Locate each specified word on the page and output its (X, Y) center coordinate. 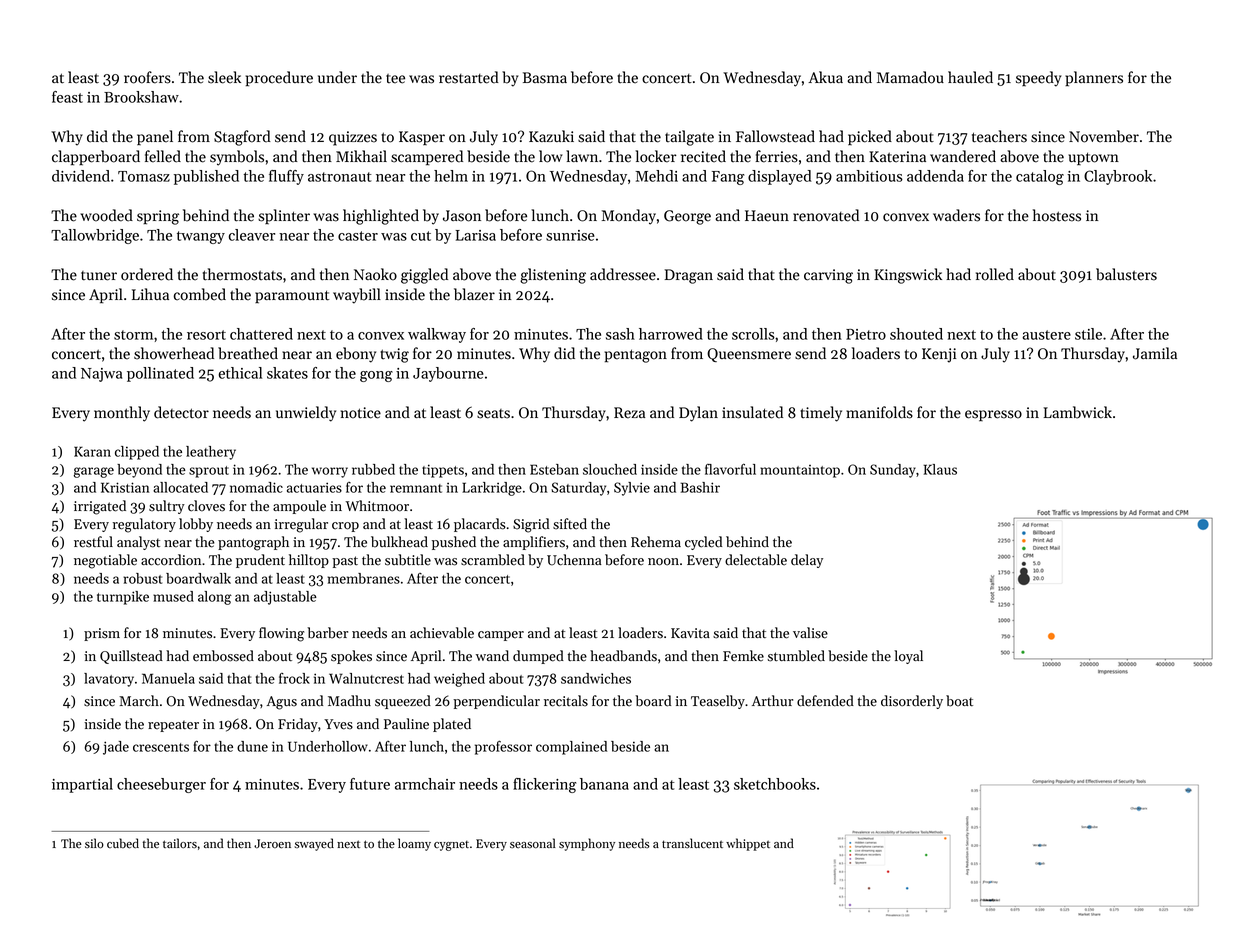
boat (959, 701)
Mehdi (656, 176)
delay (807, 561)
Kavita (690, 633)
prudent (260, 561)
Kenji (939, 355)
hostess (1057, 215)
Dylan (698, 414)
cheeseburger (161, 785)
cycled (703, 543)
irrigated (100, 507)
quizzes (353, 138)
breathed (248, 353)
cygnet (451, 846)
